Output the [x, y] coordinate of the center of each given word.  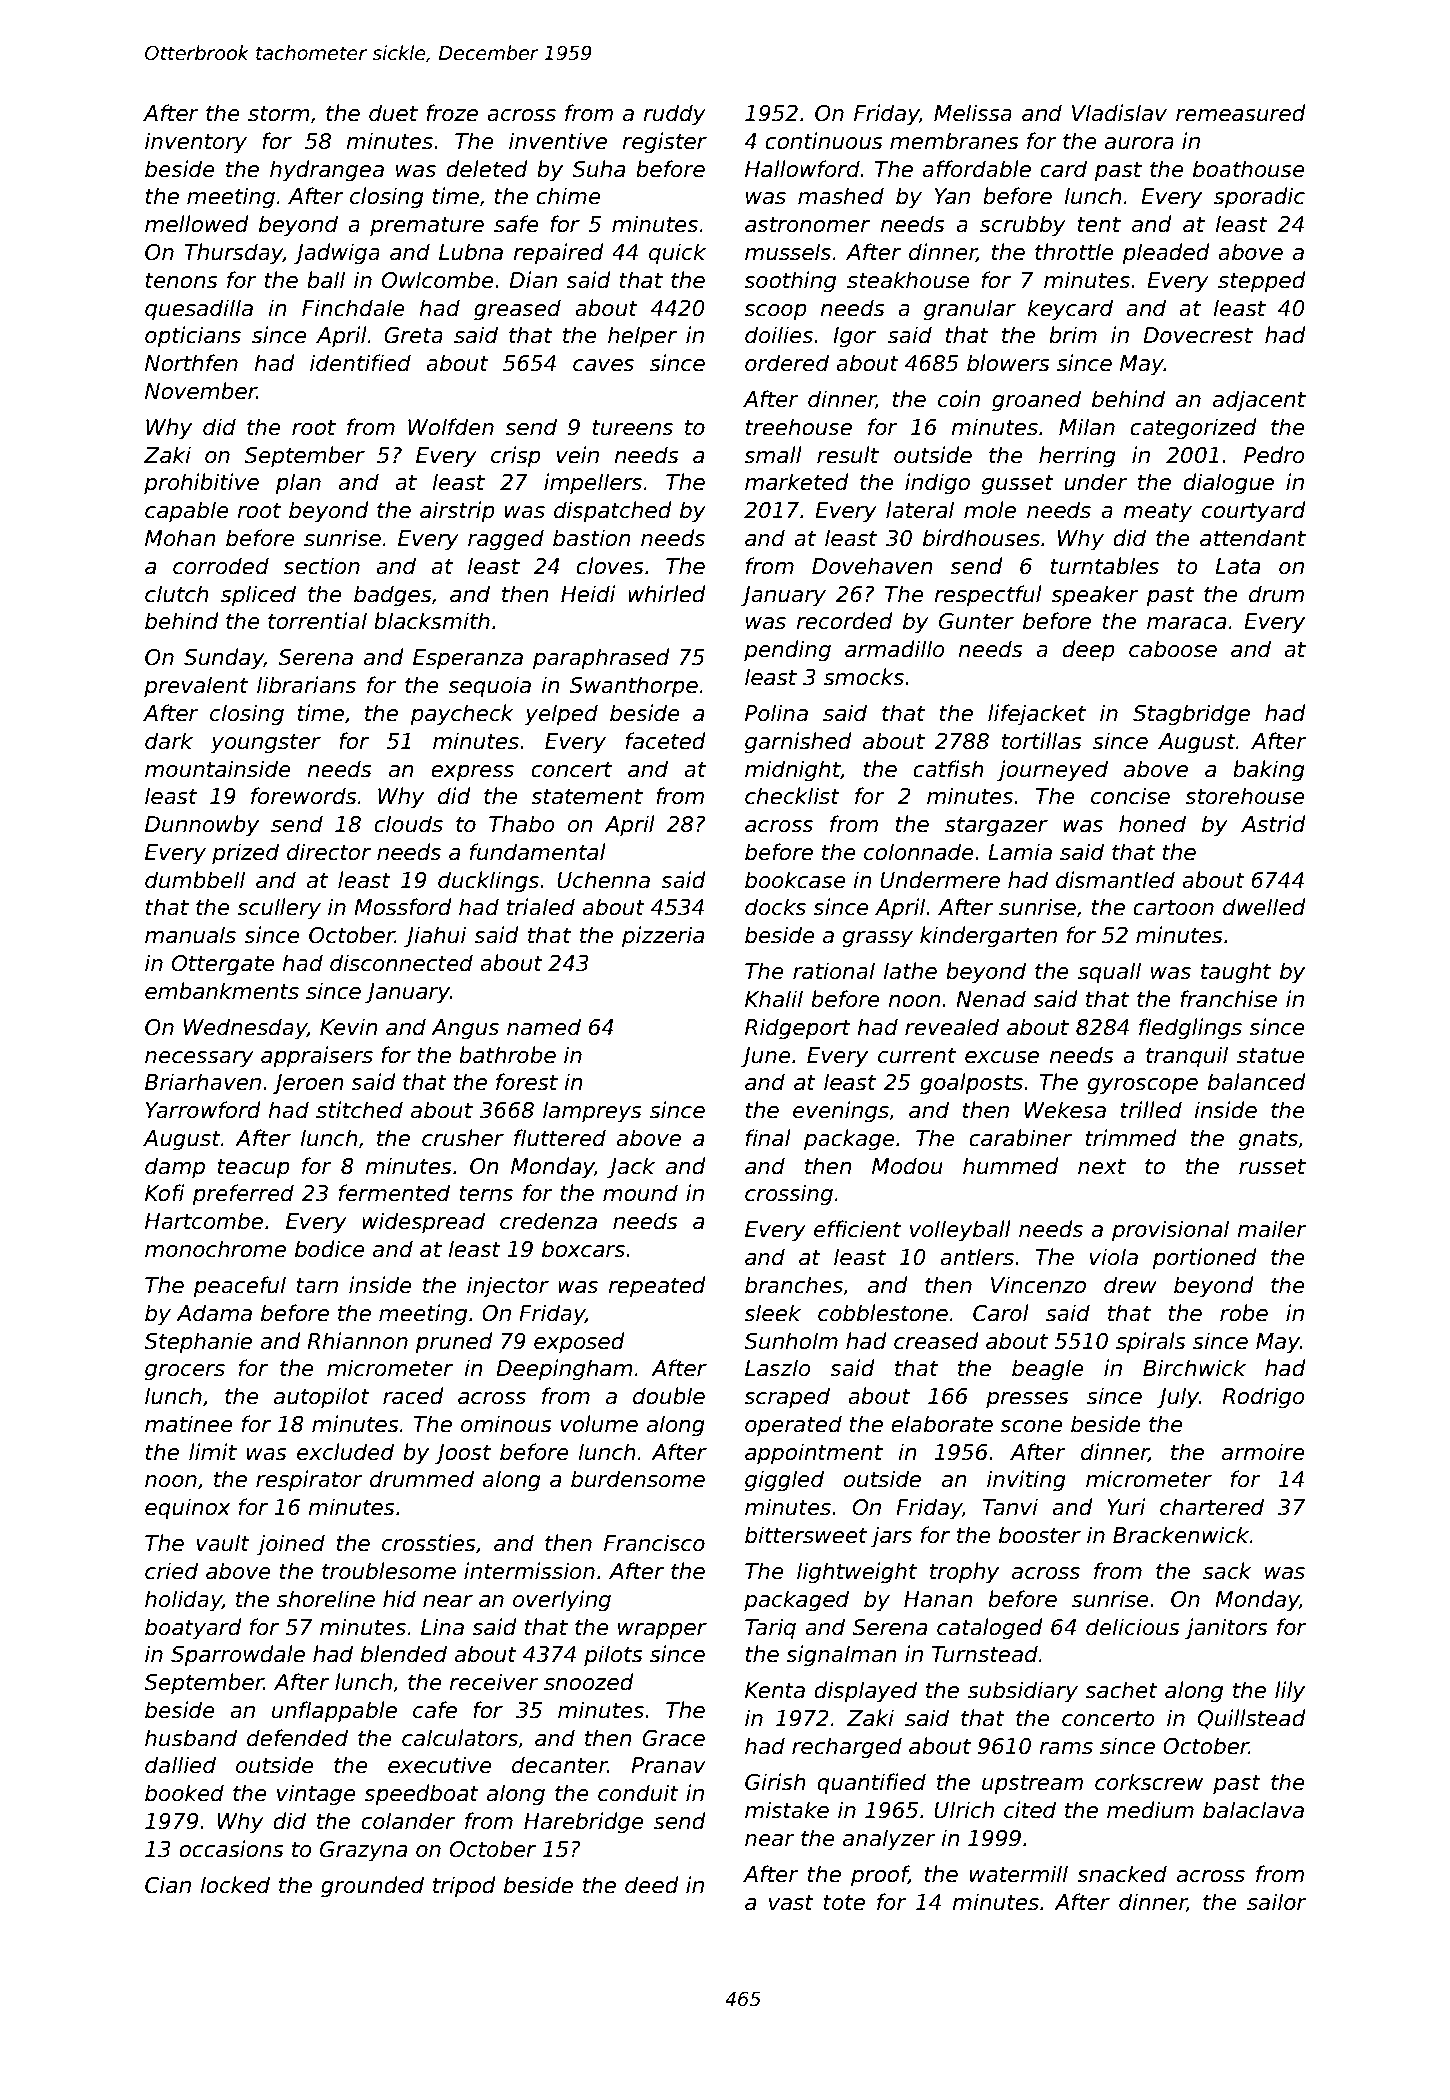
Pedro [1274, 455]
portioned [1204, 1259]
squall [1109, 973]
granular [970, 310]
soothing [790, 282]
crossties [429, 1543]
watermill [1019, 1874]
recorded [845, 621]
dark [169, 741]
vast [791, 1903]
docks [775, 907]
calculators [460, 1738]
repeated [657, 1287]
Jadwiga [337, 254]
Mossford [403, 907]
